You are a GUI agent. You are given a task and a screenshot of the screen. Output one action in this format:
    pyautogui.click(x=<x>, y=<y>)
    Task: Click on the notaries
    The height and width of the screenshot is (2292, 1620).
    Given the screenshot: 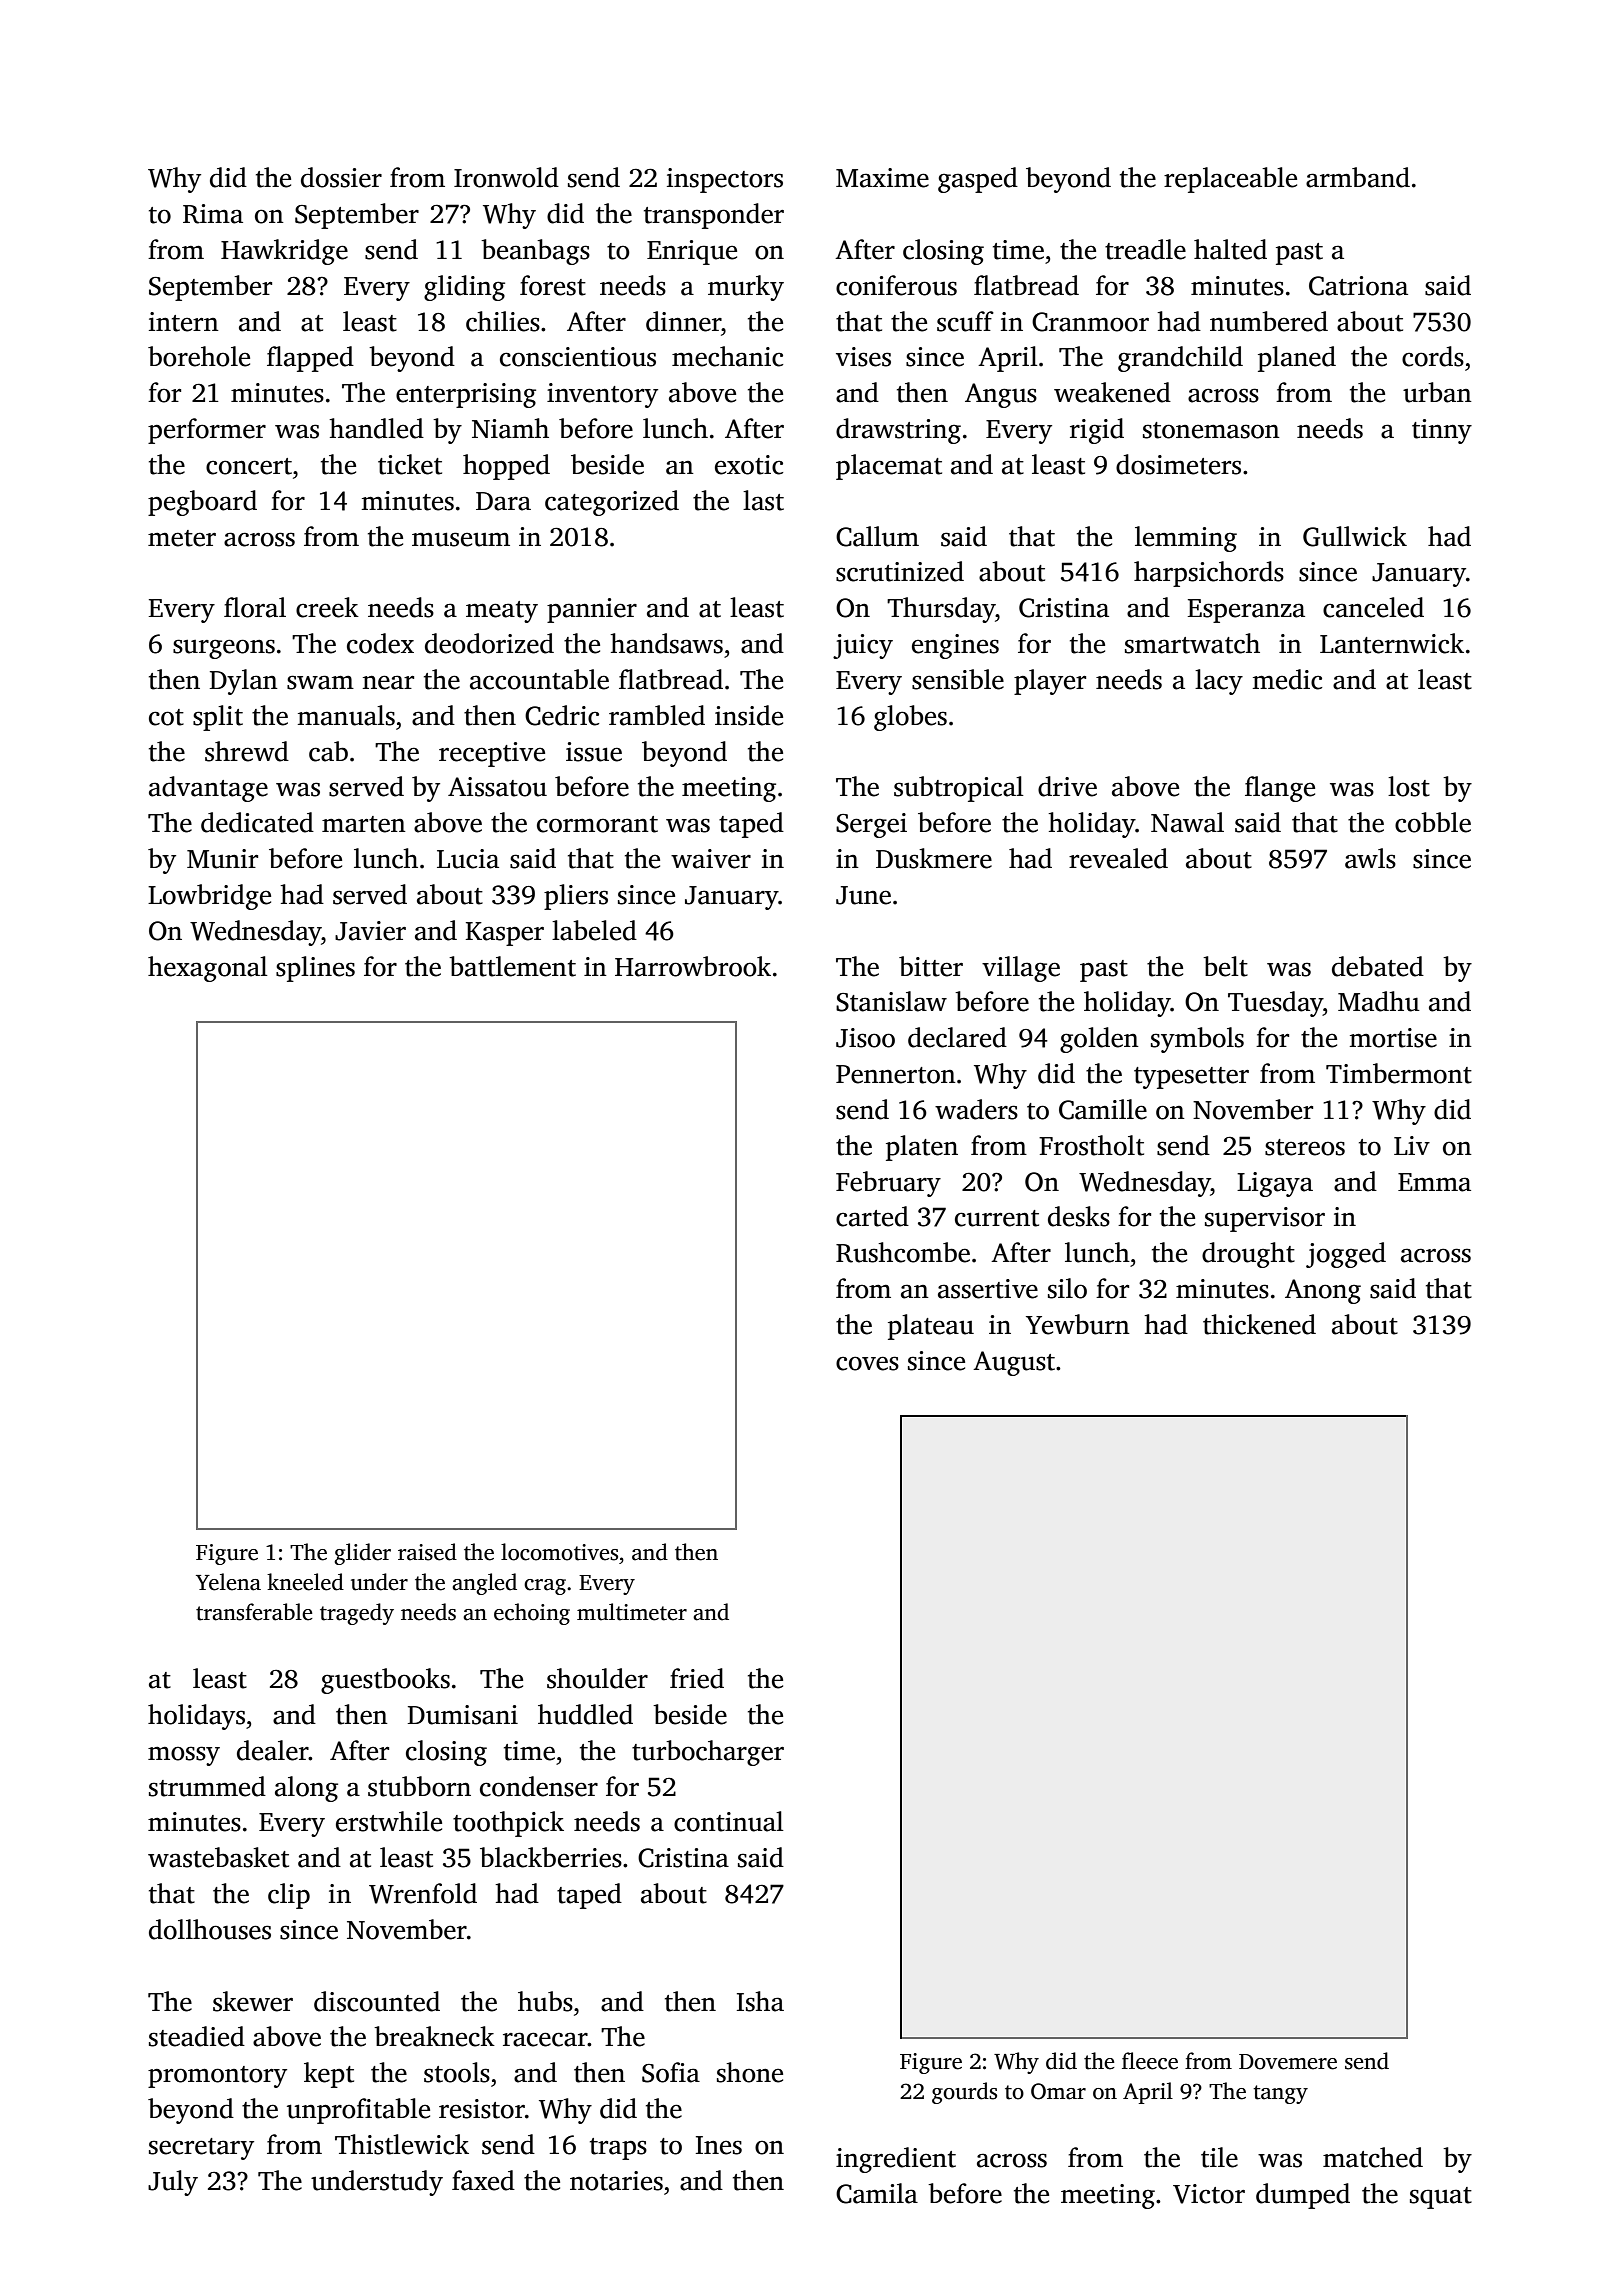 What is the action you would take?
    pyautogui.click(x=616, y=2181)
